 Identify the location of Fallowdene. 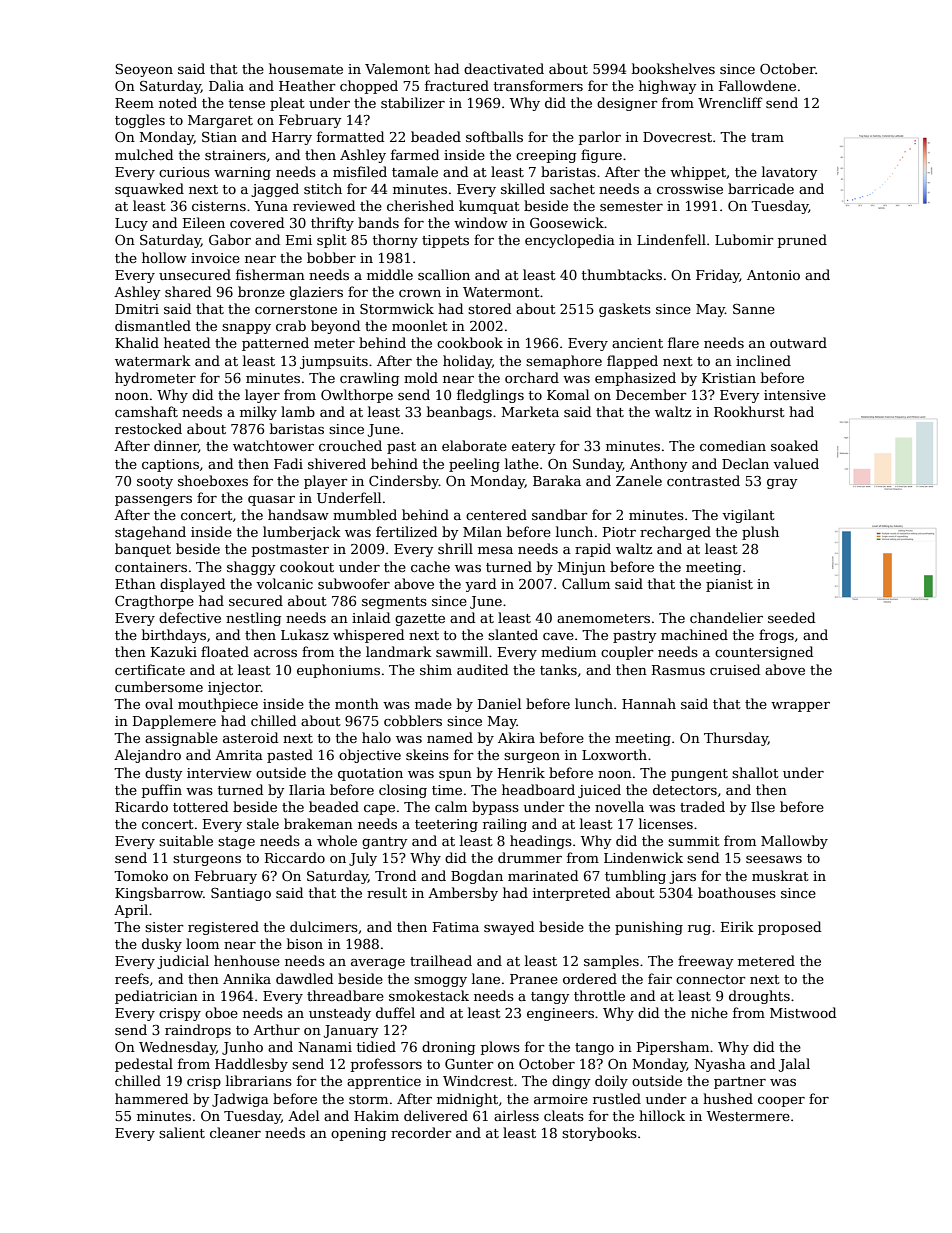
(757, 85).
